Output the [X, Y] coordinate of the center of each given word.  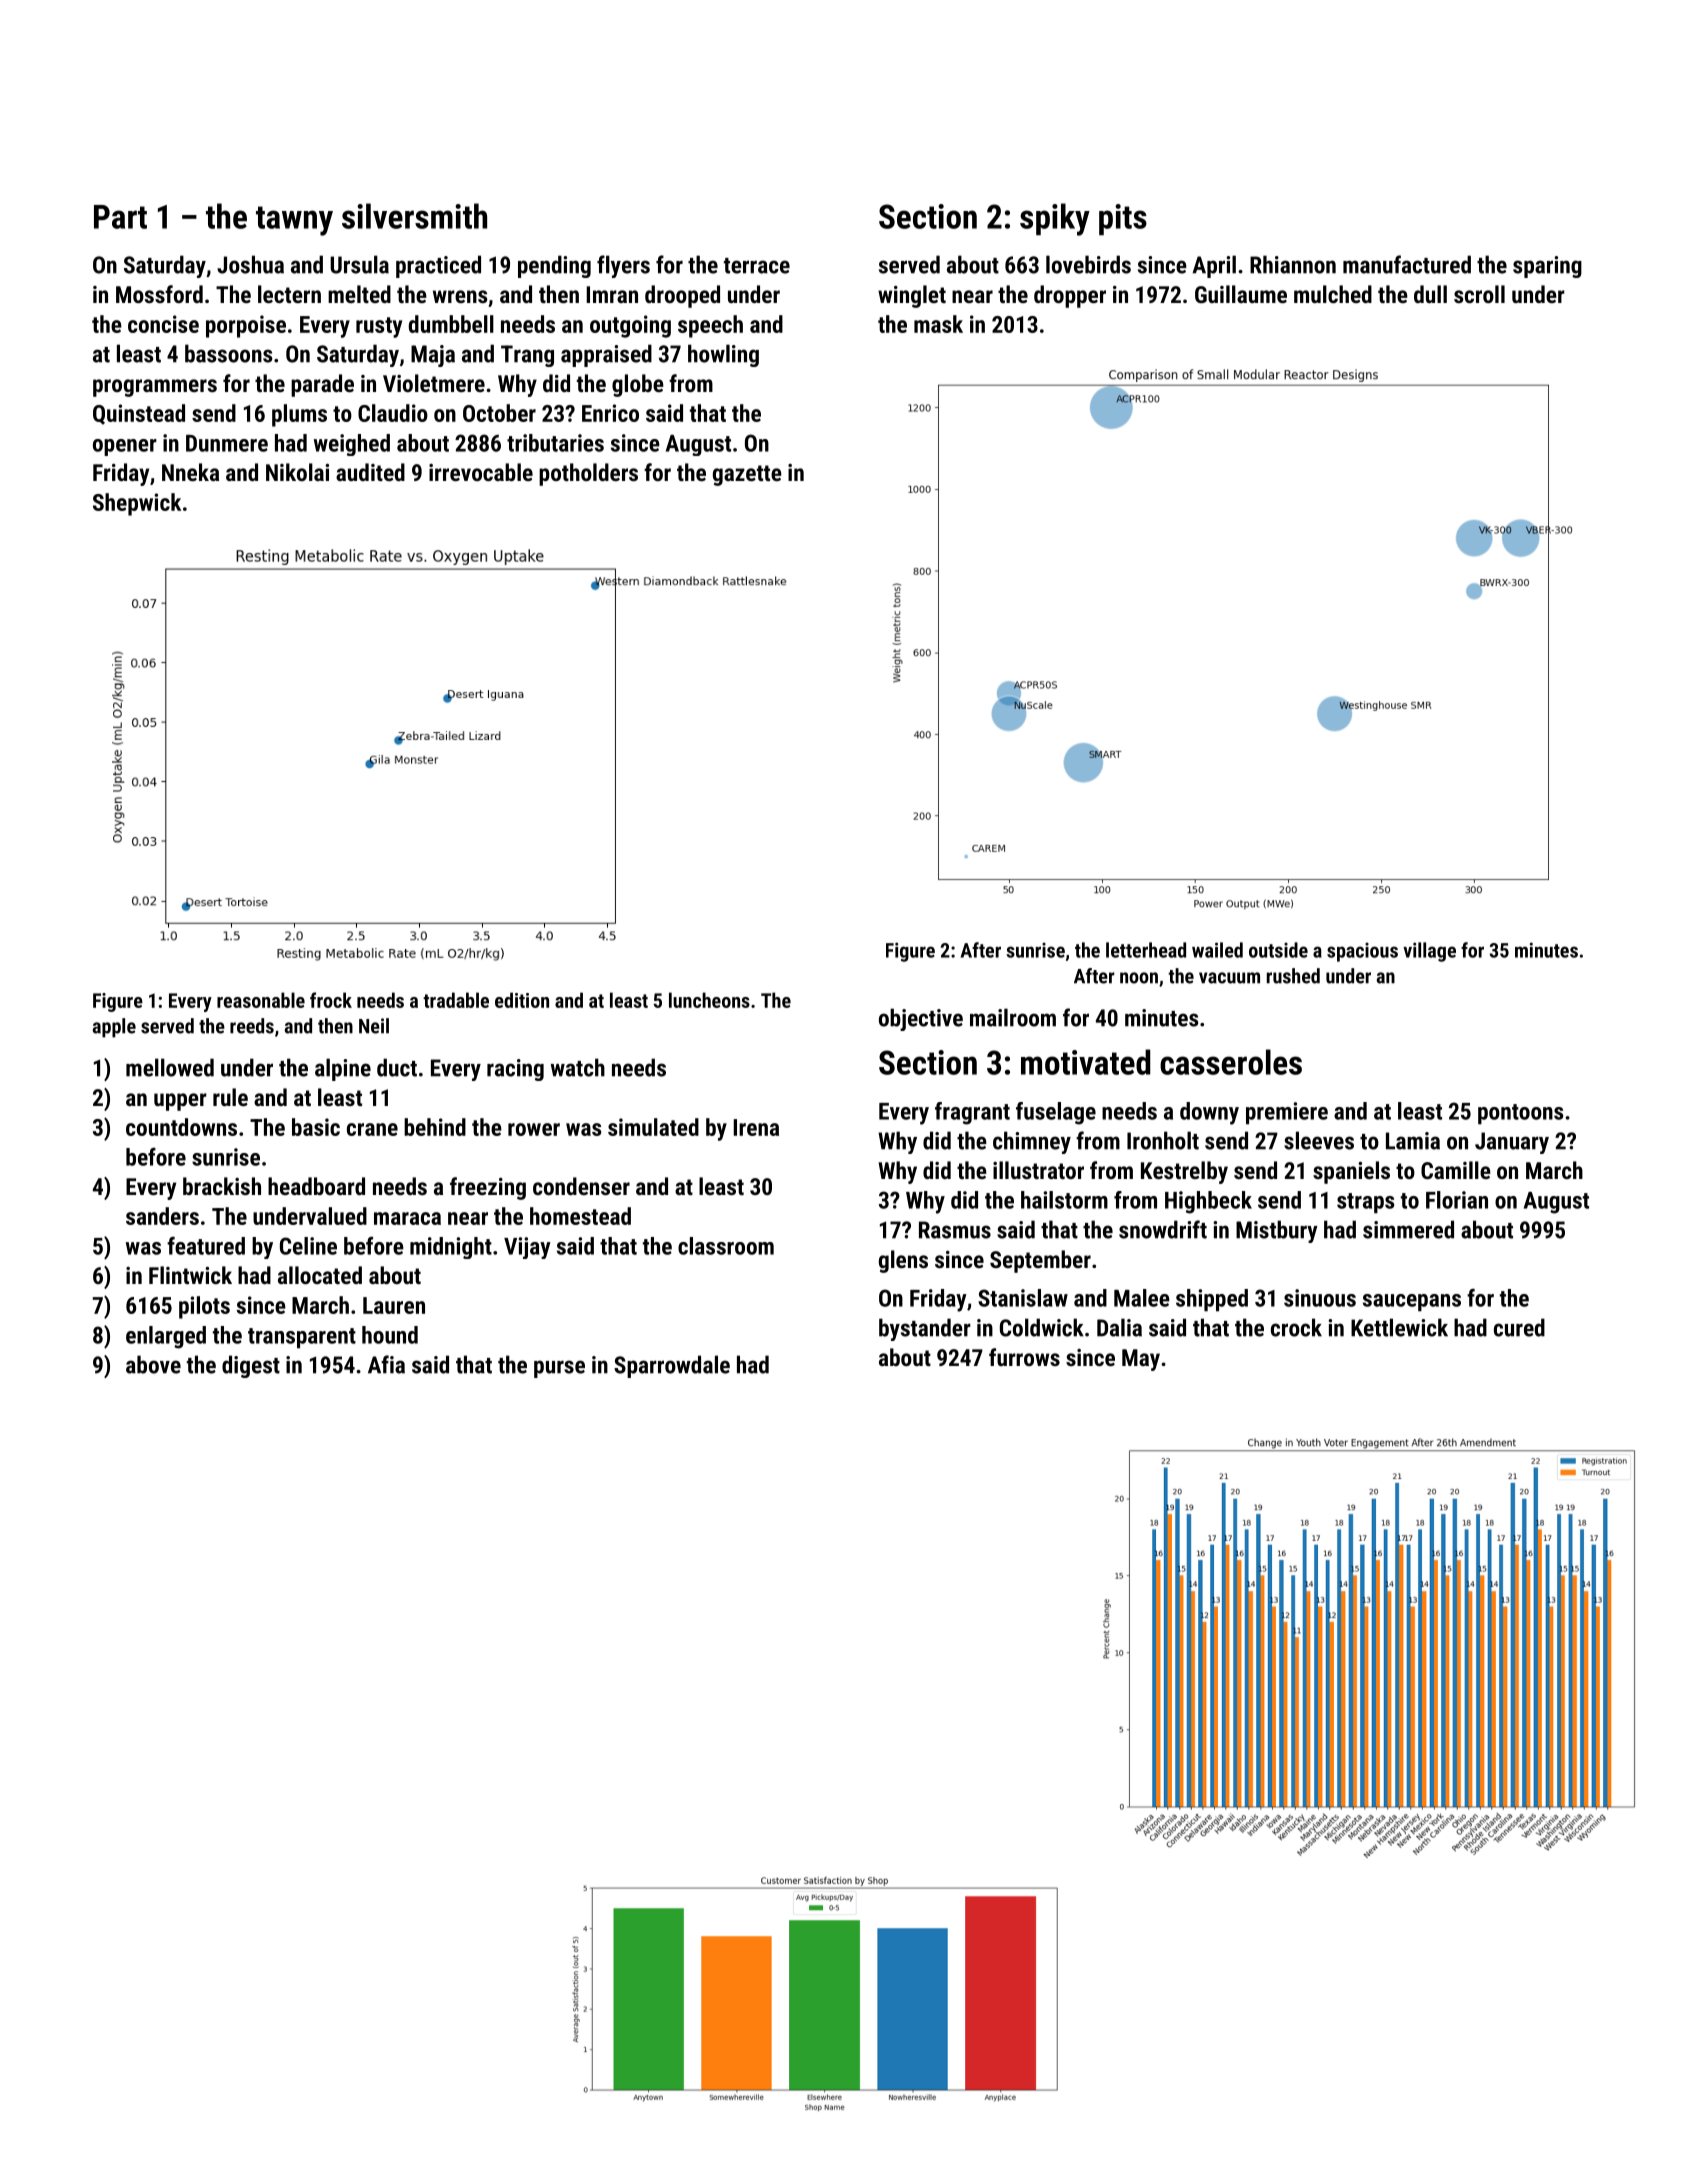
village [1429, 952]
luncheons [709, 1000]
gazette [747, 475]
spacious [1362, 952]
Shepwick [137, 504]
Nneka [190, 472]
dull [1430, 294]
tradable [456, 1000]
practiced [438, 266]
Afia [386, 1364]
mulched [1333, 294]
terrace [757, 266]
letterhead [1146, 950]
